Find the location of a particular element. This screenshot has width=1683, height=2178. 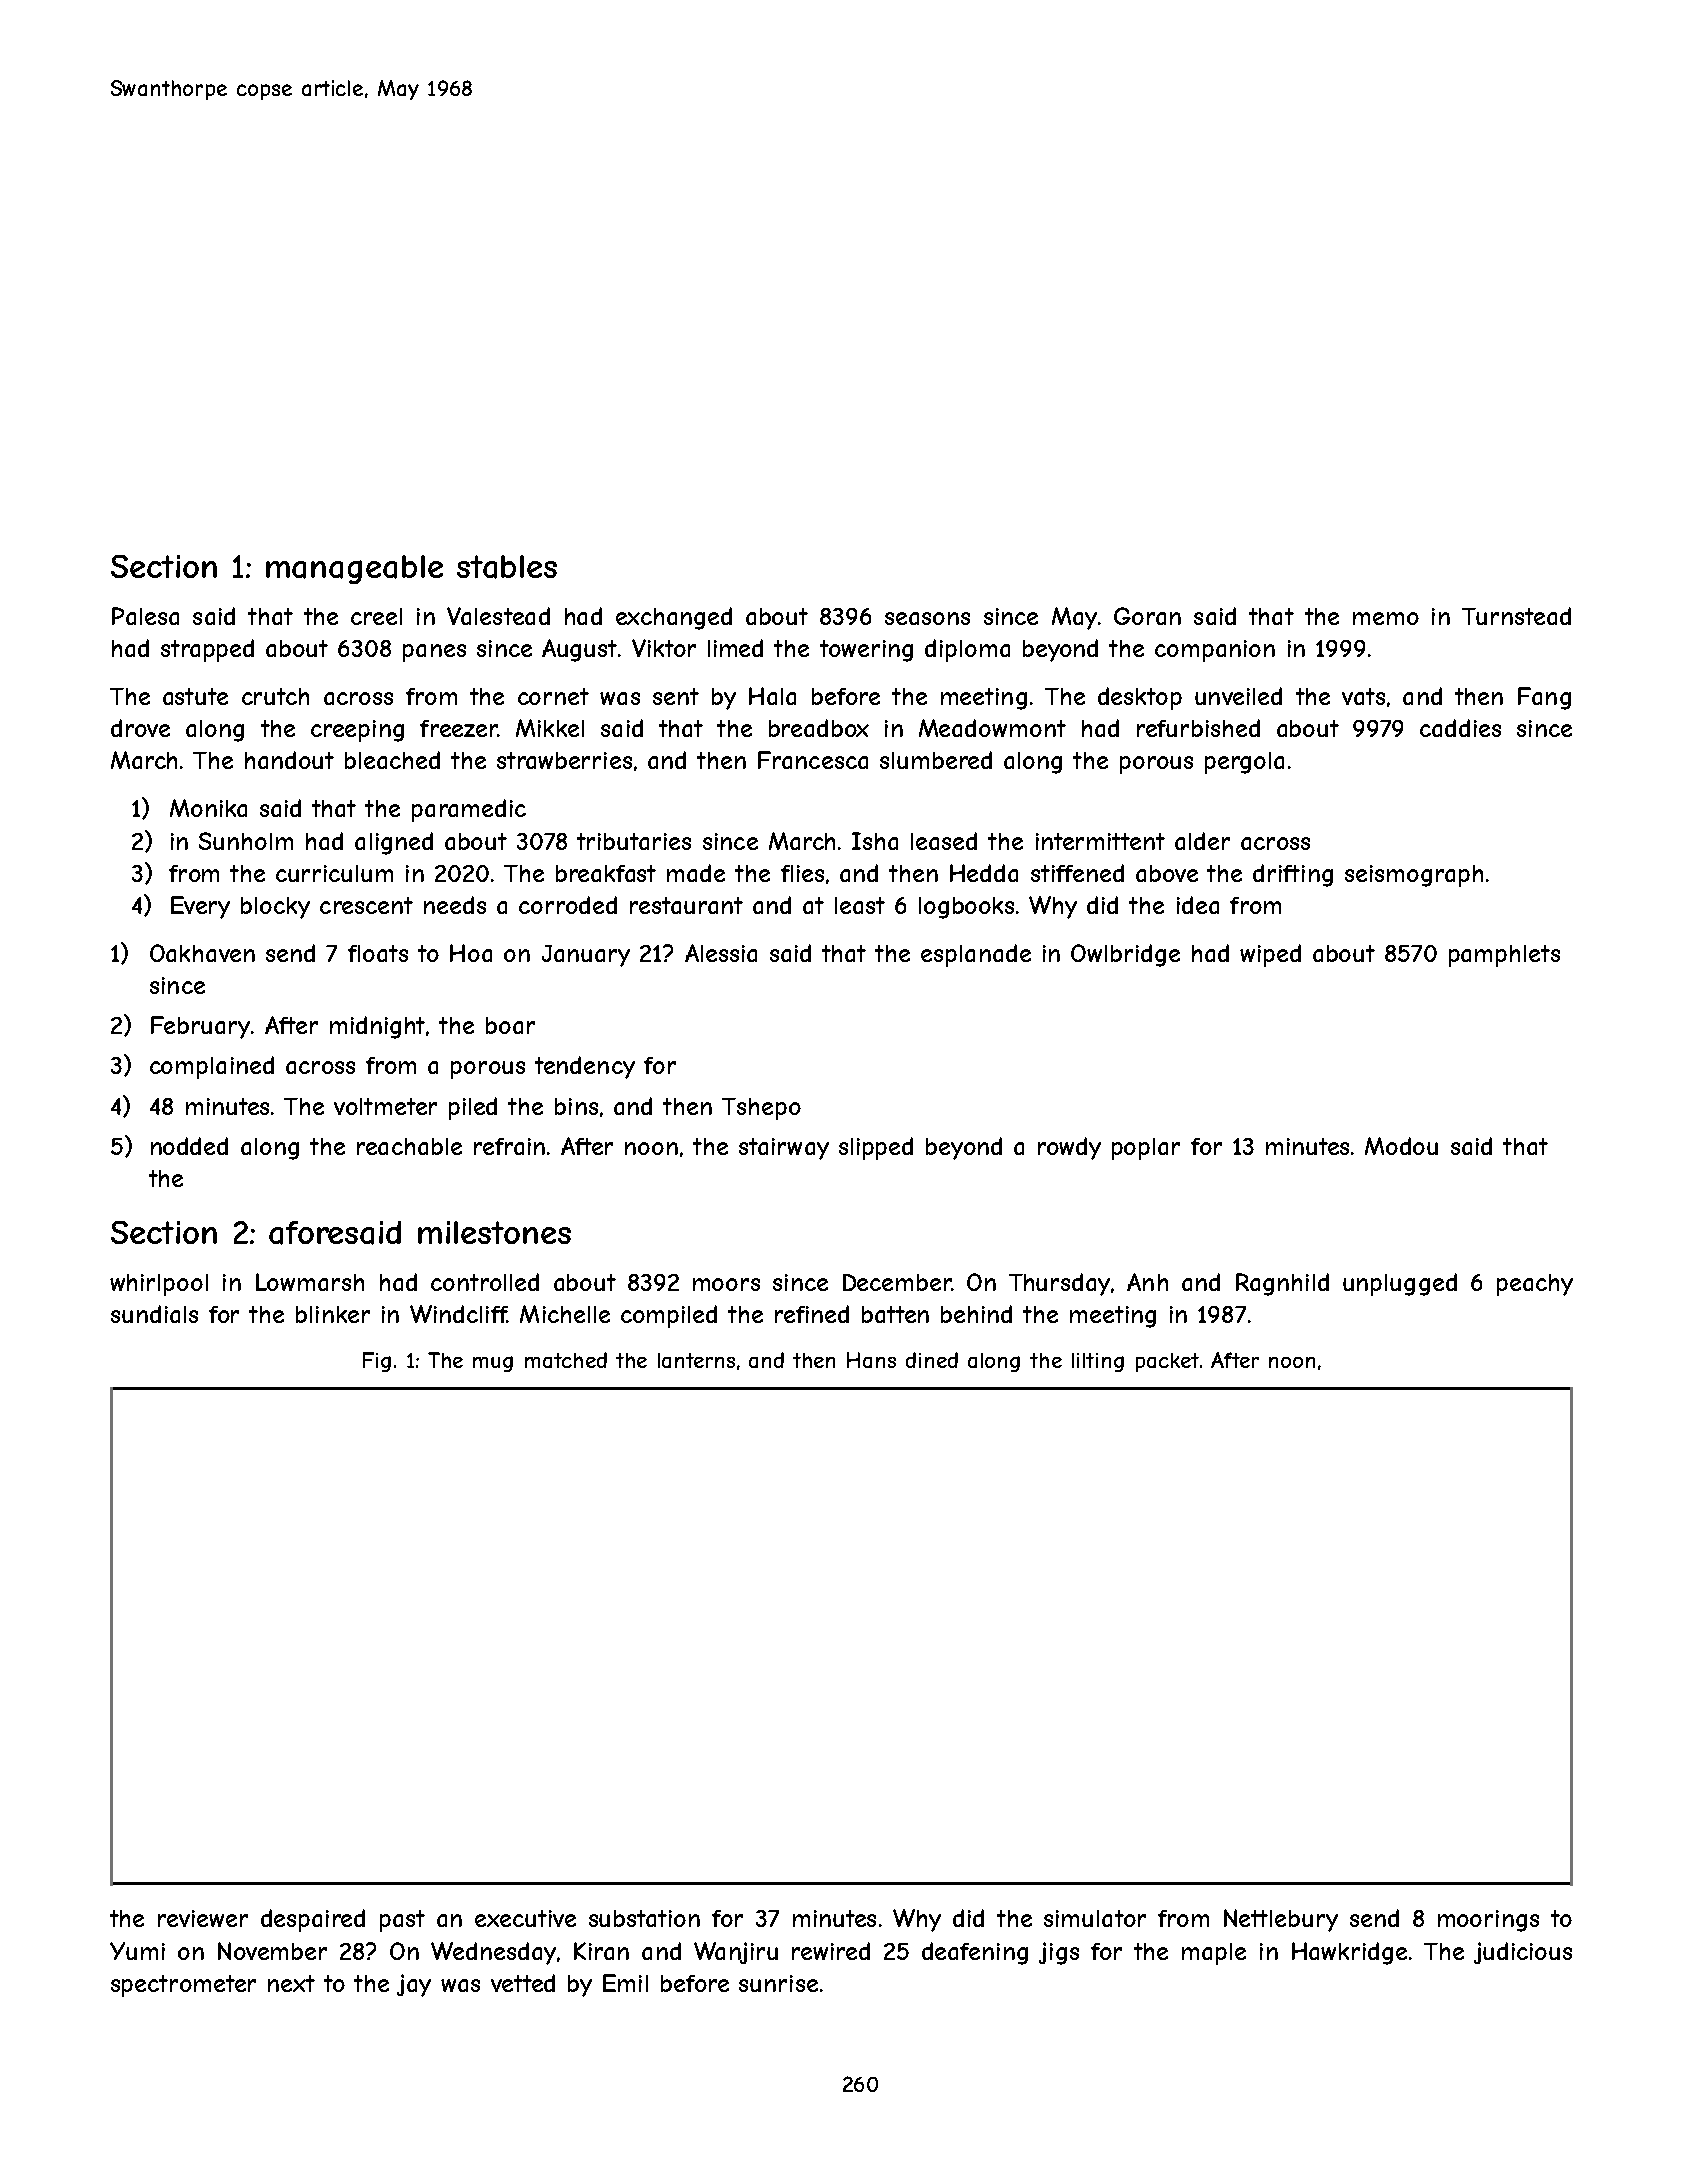

matched is located at coordinates (566, 1360).
